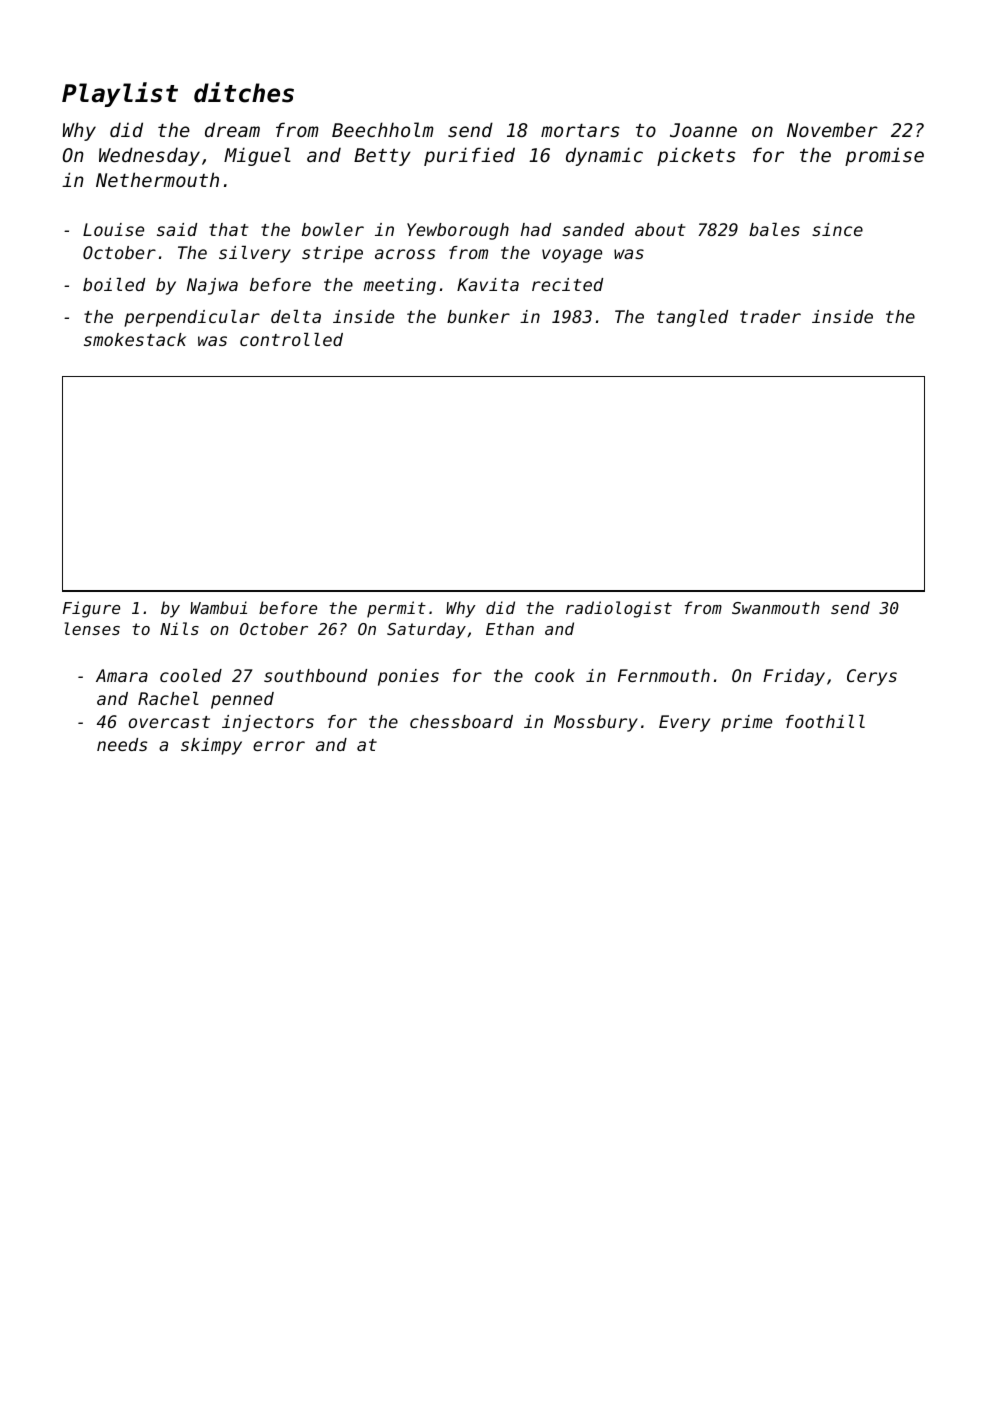 The image size is (987, 1402). Describe the element at coordinates (703, 130) in the screenshot. I see `Joanne` at that location.
